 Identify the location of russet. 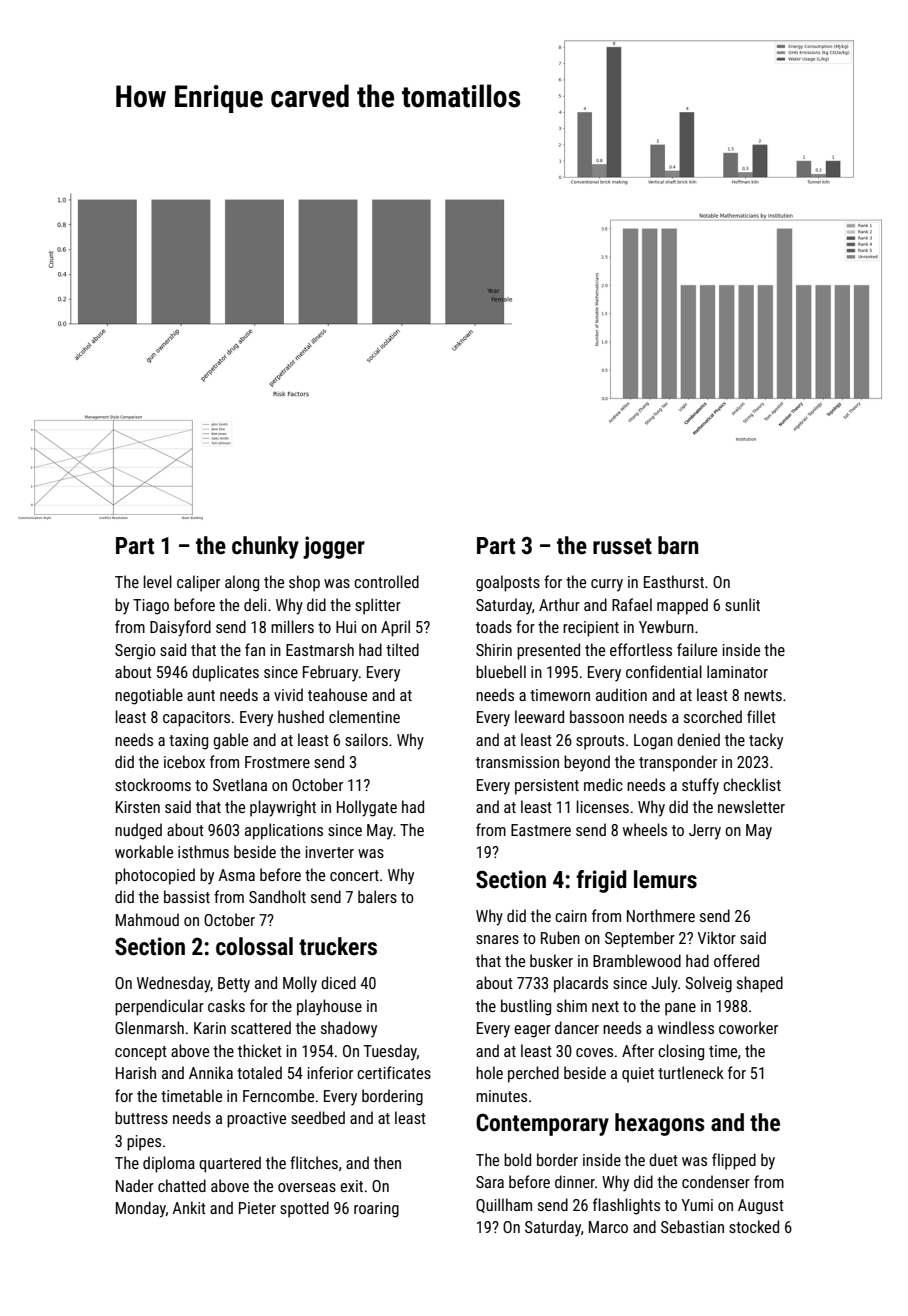
(622, 546).
